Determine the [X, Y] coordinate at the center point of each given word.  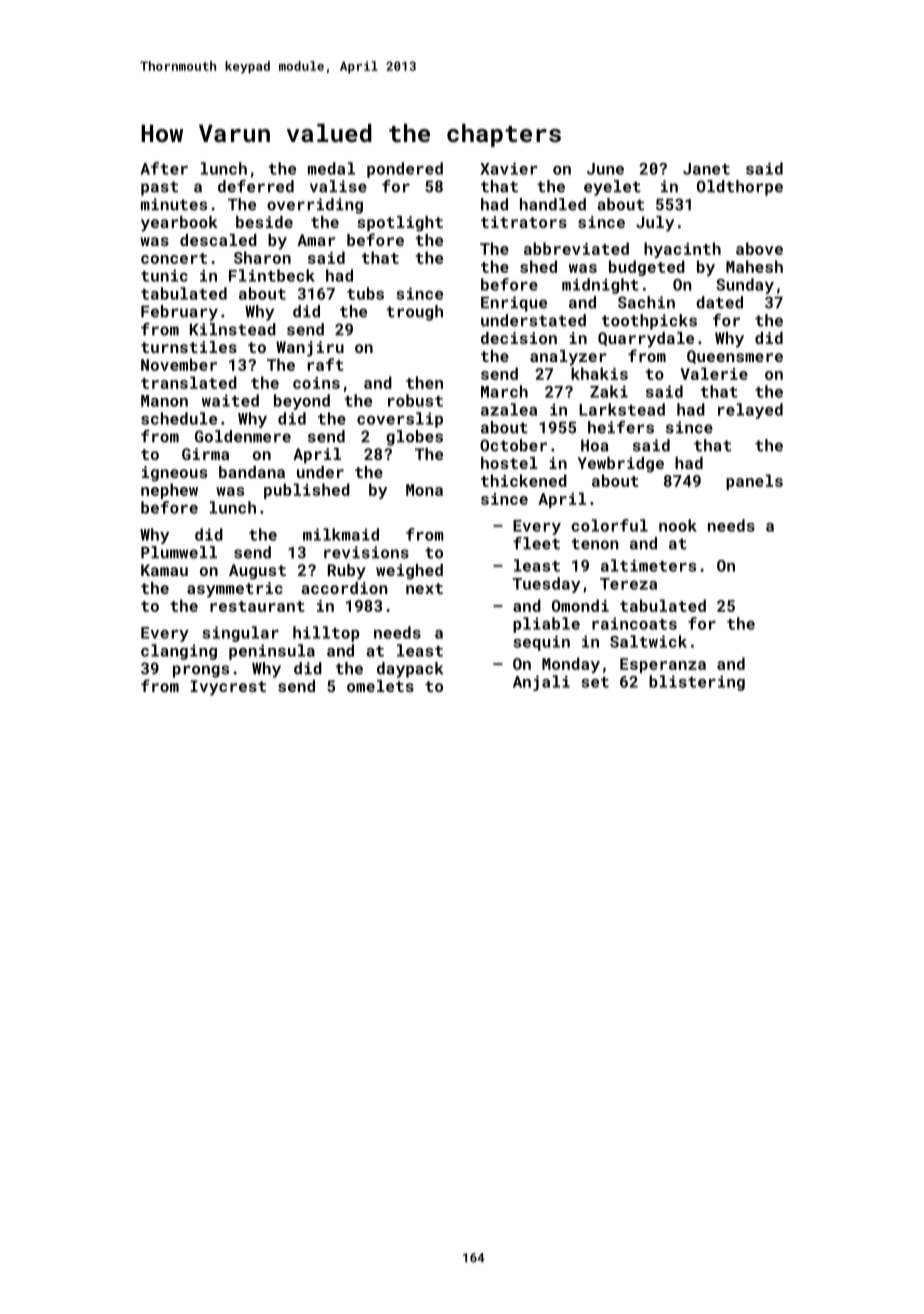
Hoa [595, 445]
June [605, 169]
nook [678, 525]
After [164, 168]
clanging [179, 652]
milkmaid [341, 534]
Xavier [509, 168]
